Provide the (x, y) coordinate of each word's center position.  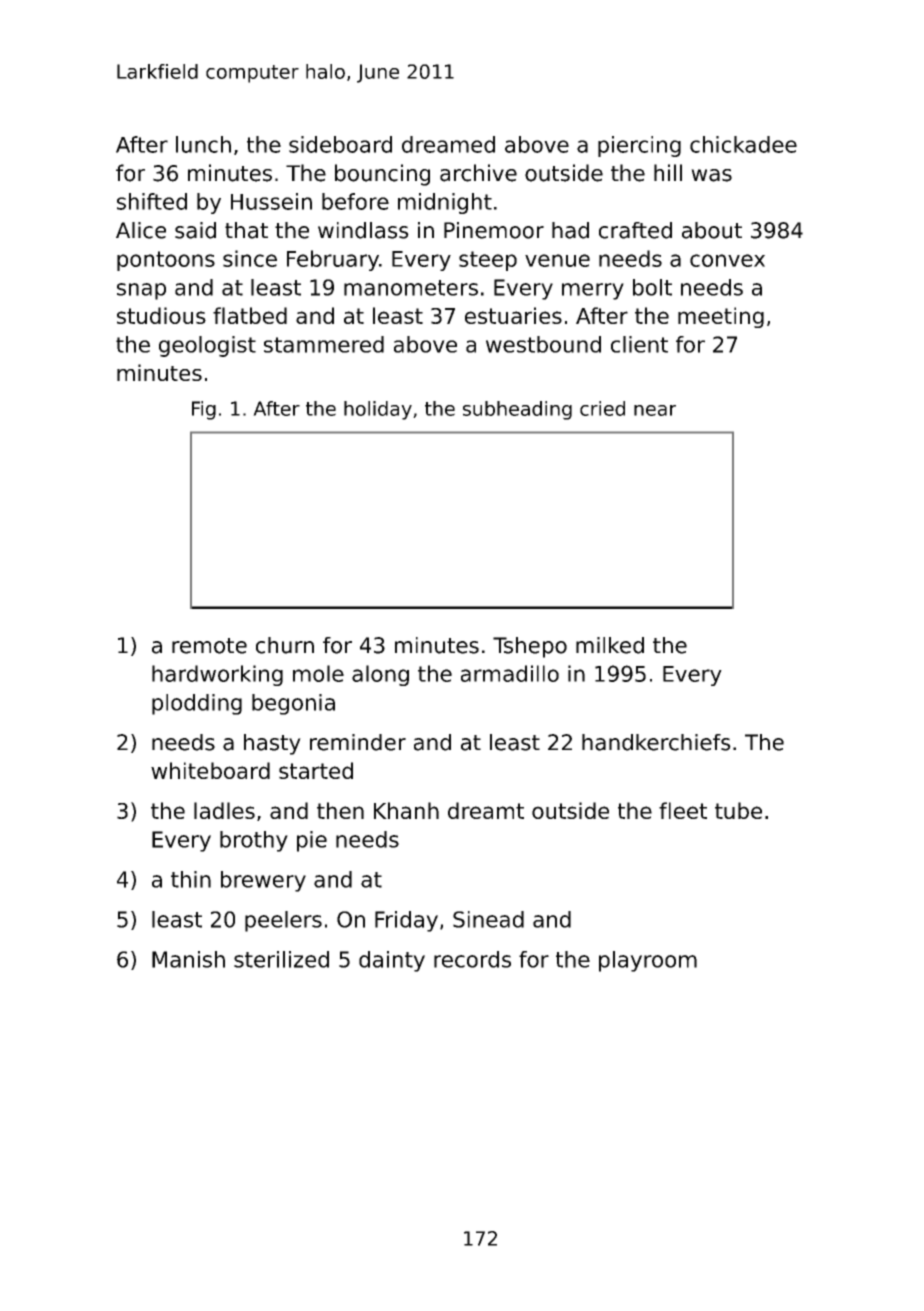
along (380, 675)
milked (610, 645)
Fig (204, 410)
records (472, 959)
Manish (188, 959)
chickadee (743, 144)
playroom (648, 961)
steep (488, 261)
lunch (203, 144)
